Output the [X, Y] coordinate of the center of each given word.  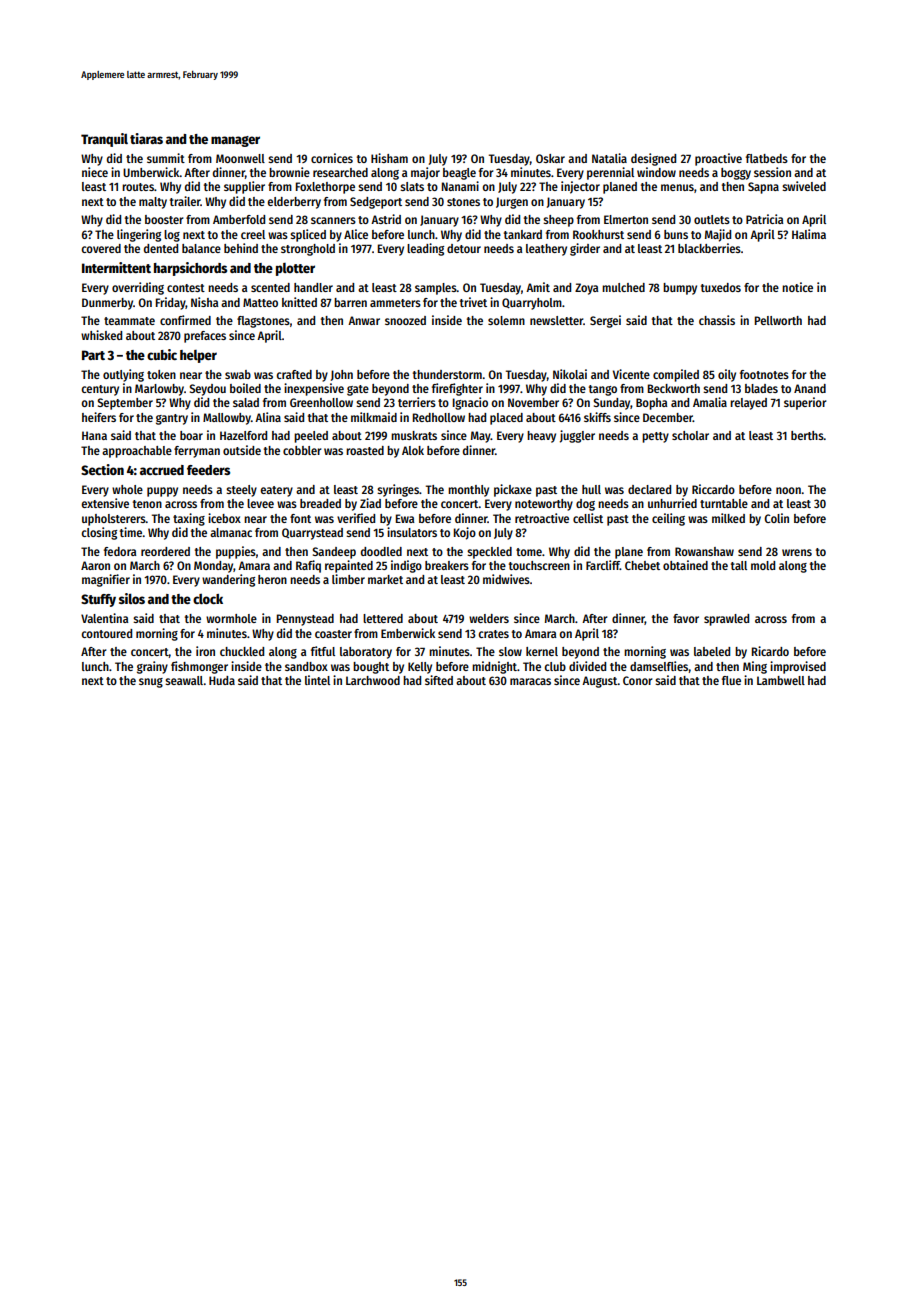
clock [208, 599]
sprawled [726, 620]
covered [101, 248]
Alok [413, 450]
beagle [459, 174]
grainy [152, 667]
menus [677, 187]
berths [807, 435]
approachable [137, 452]
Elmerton [626, 219]
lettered [383, 618]
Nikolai [570, 374]
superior [805, 403]
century [100, 390]
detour [464, 248]
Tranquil [104, 140]
